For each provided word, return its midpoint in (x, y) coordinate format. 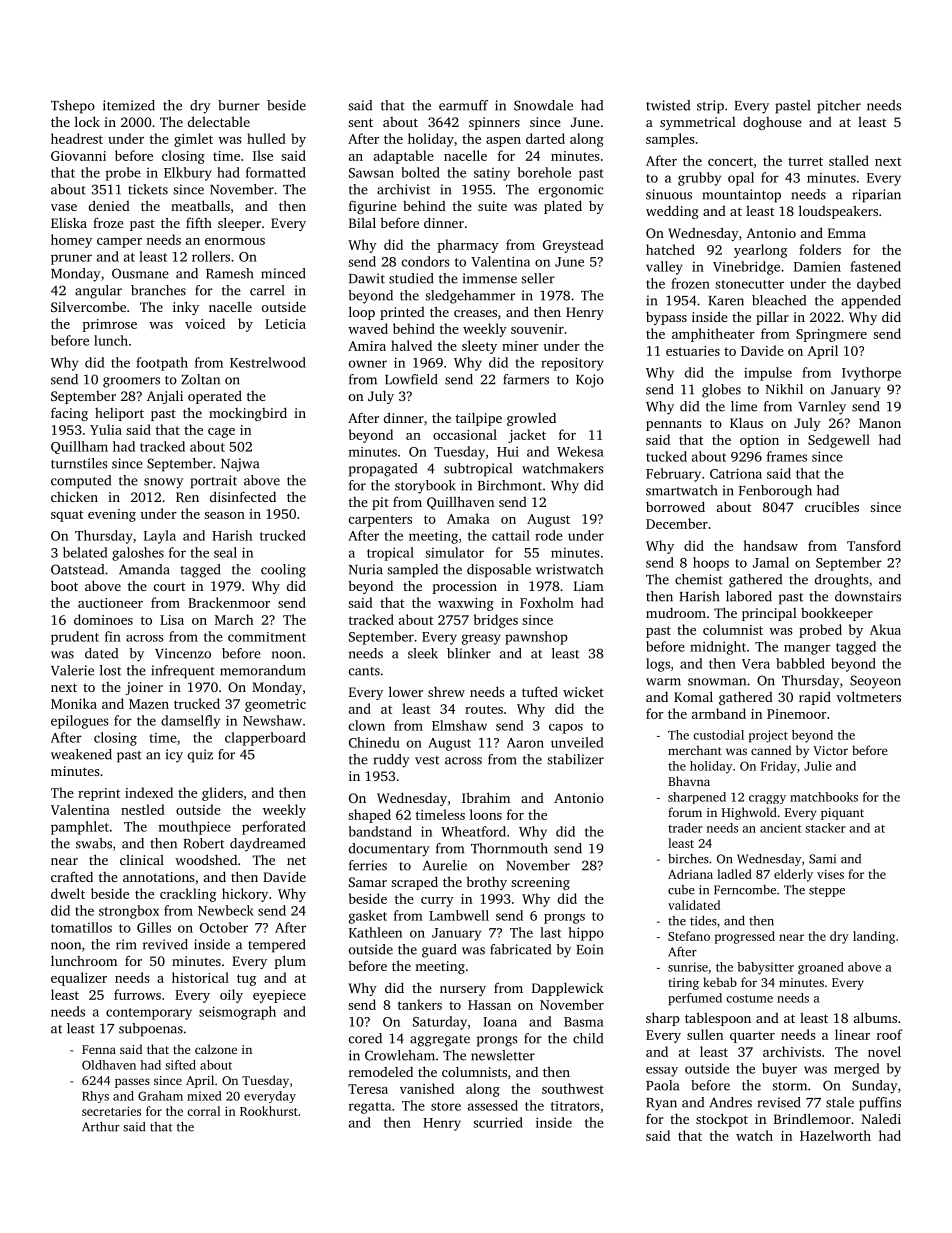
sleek (423, 653)
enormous (235, 241)
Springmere (831, 335)
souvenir (537, 329)
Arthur (101, 1127)
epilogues (80, 722)
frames (787, 456)
